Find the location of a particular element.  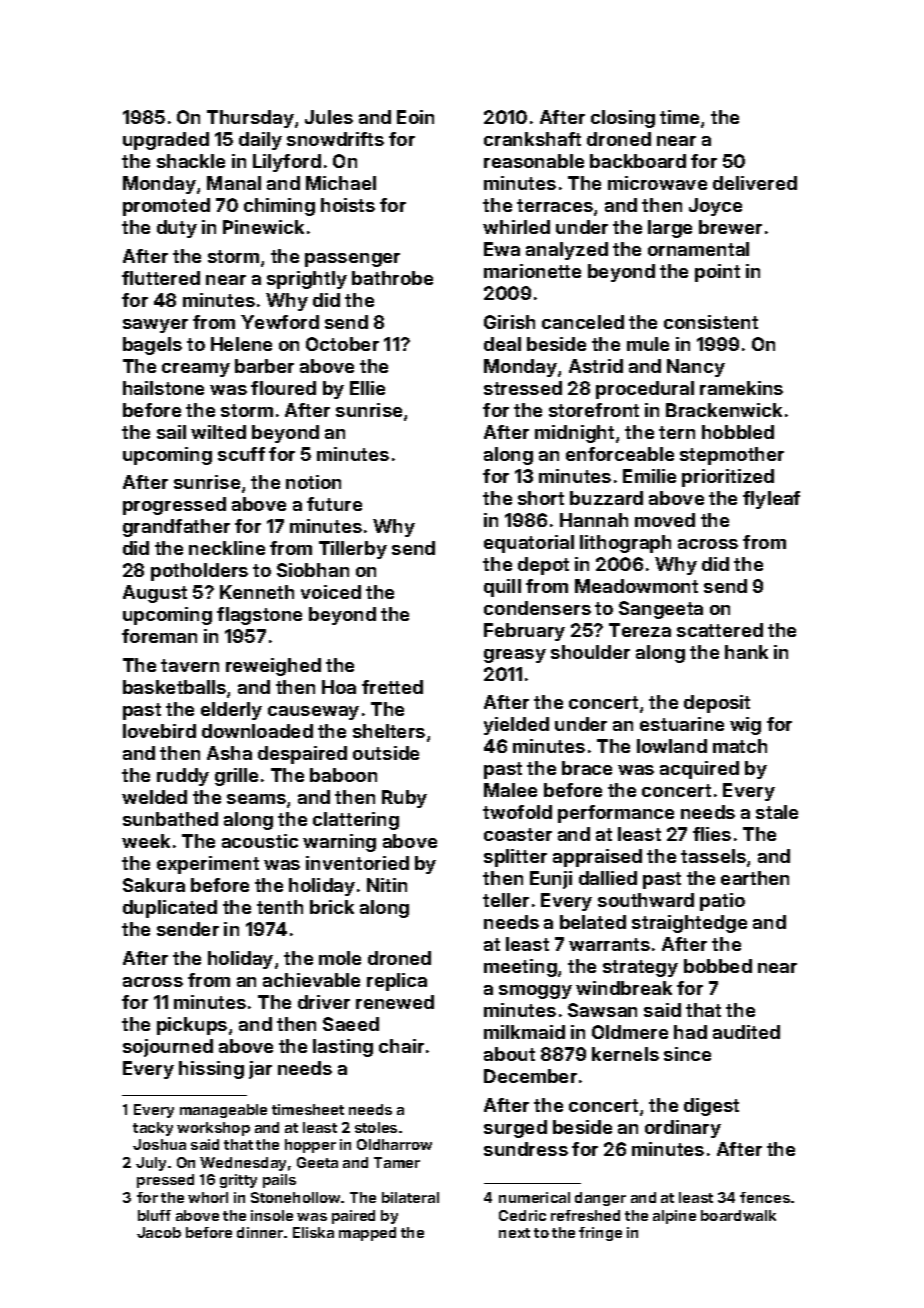

hailstone is located at coordinates (163, 388).
